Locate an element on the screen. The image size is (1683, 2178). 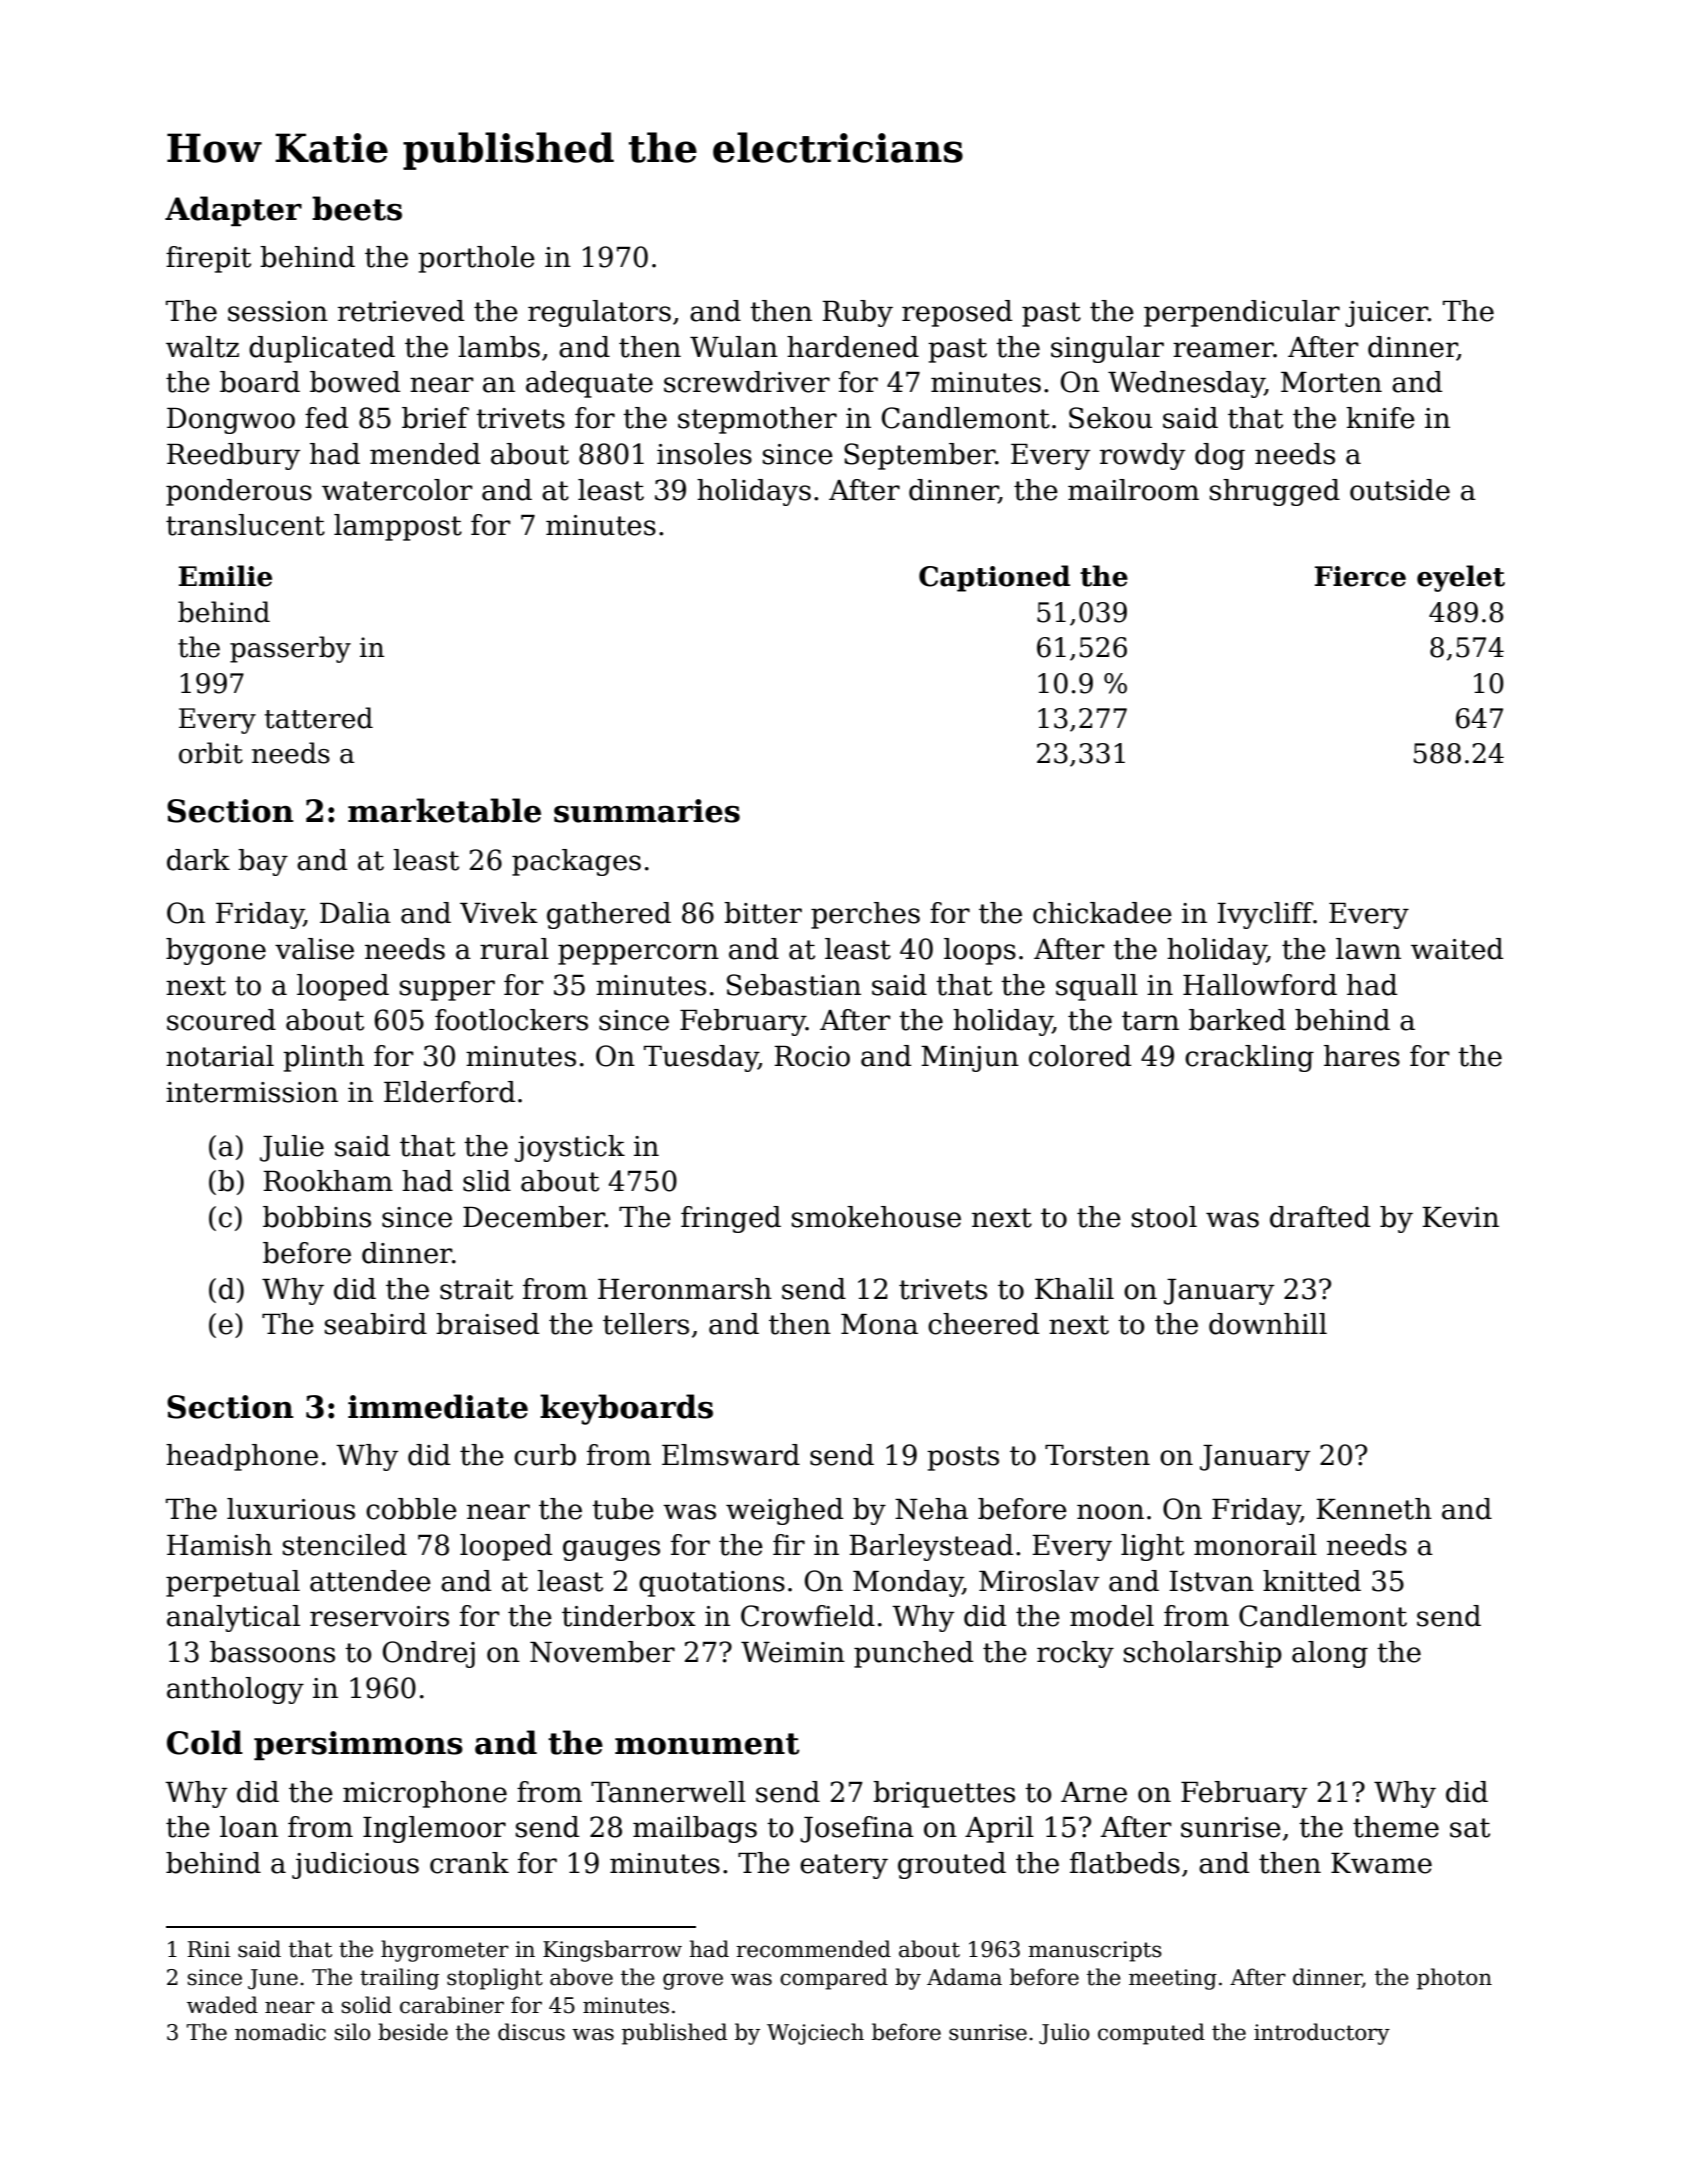
quotations is located at coordinates (712, 1584).
